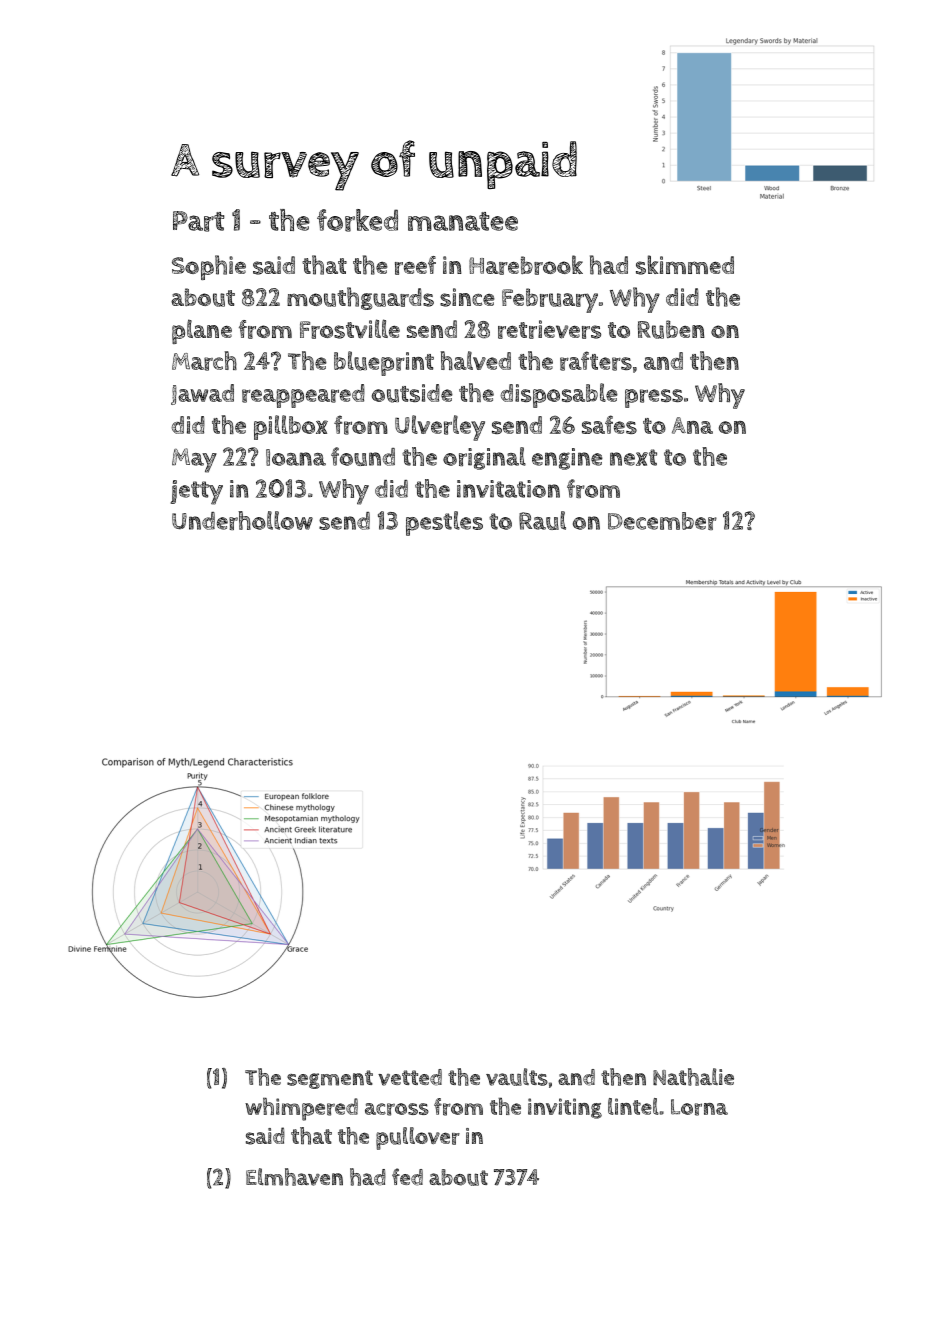 The width and height of the screenshot is (931, 1320). I want to click on Underhollow, so click(242, 520).
